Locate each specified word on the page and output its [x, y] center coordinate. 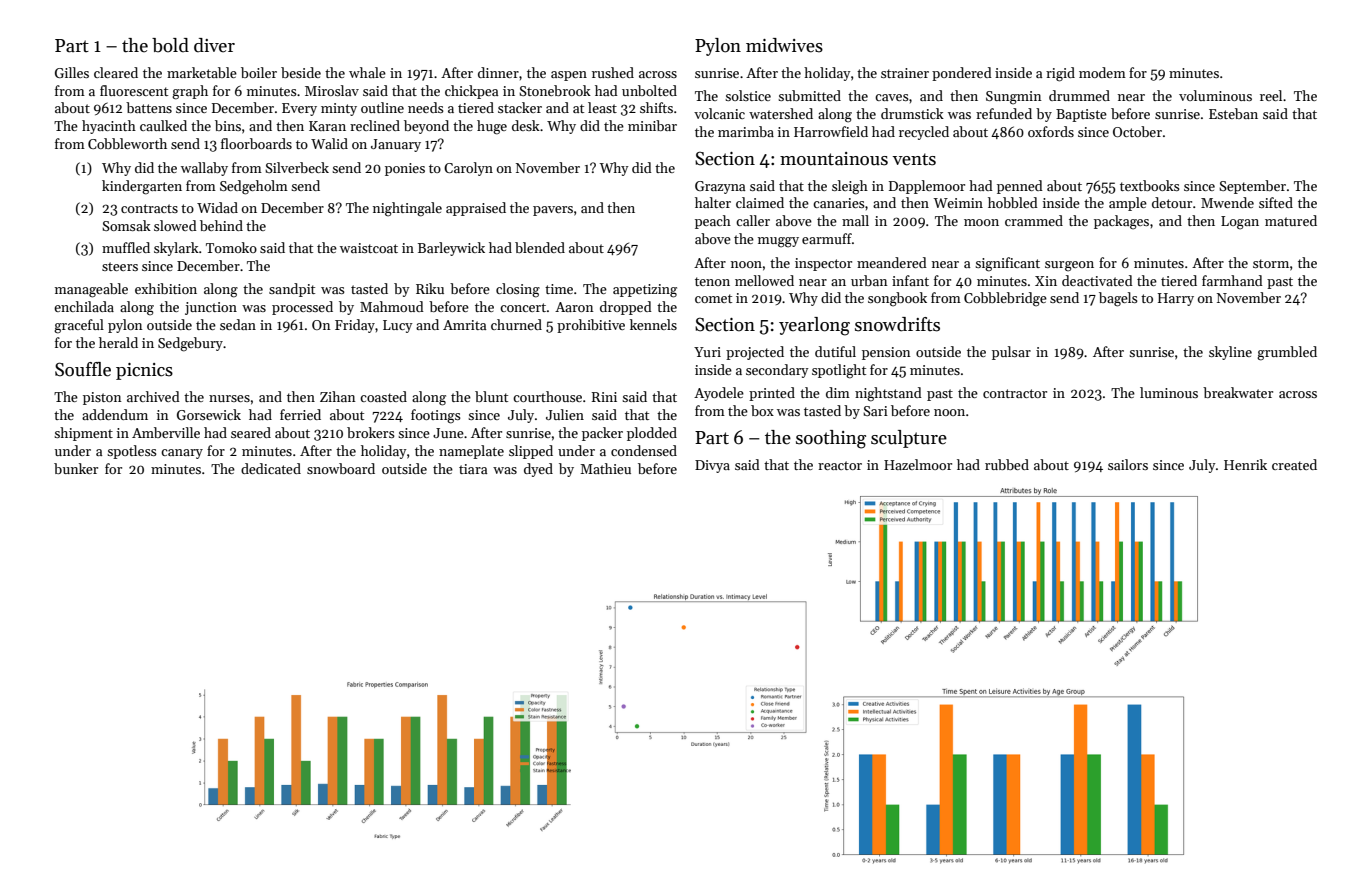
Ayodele [719, 394]
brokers [371, 432]
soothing [831, 439]
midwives [784, 45]
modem [1102, 72]
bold [170, 45]
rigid [1060, 74]
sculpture [909, 439]
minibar [652, 125]
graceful [79, 326]
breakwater [1238, 392]
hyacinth [109, 127]
